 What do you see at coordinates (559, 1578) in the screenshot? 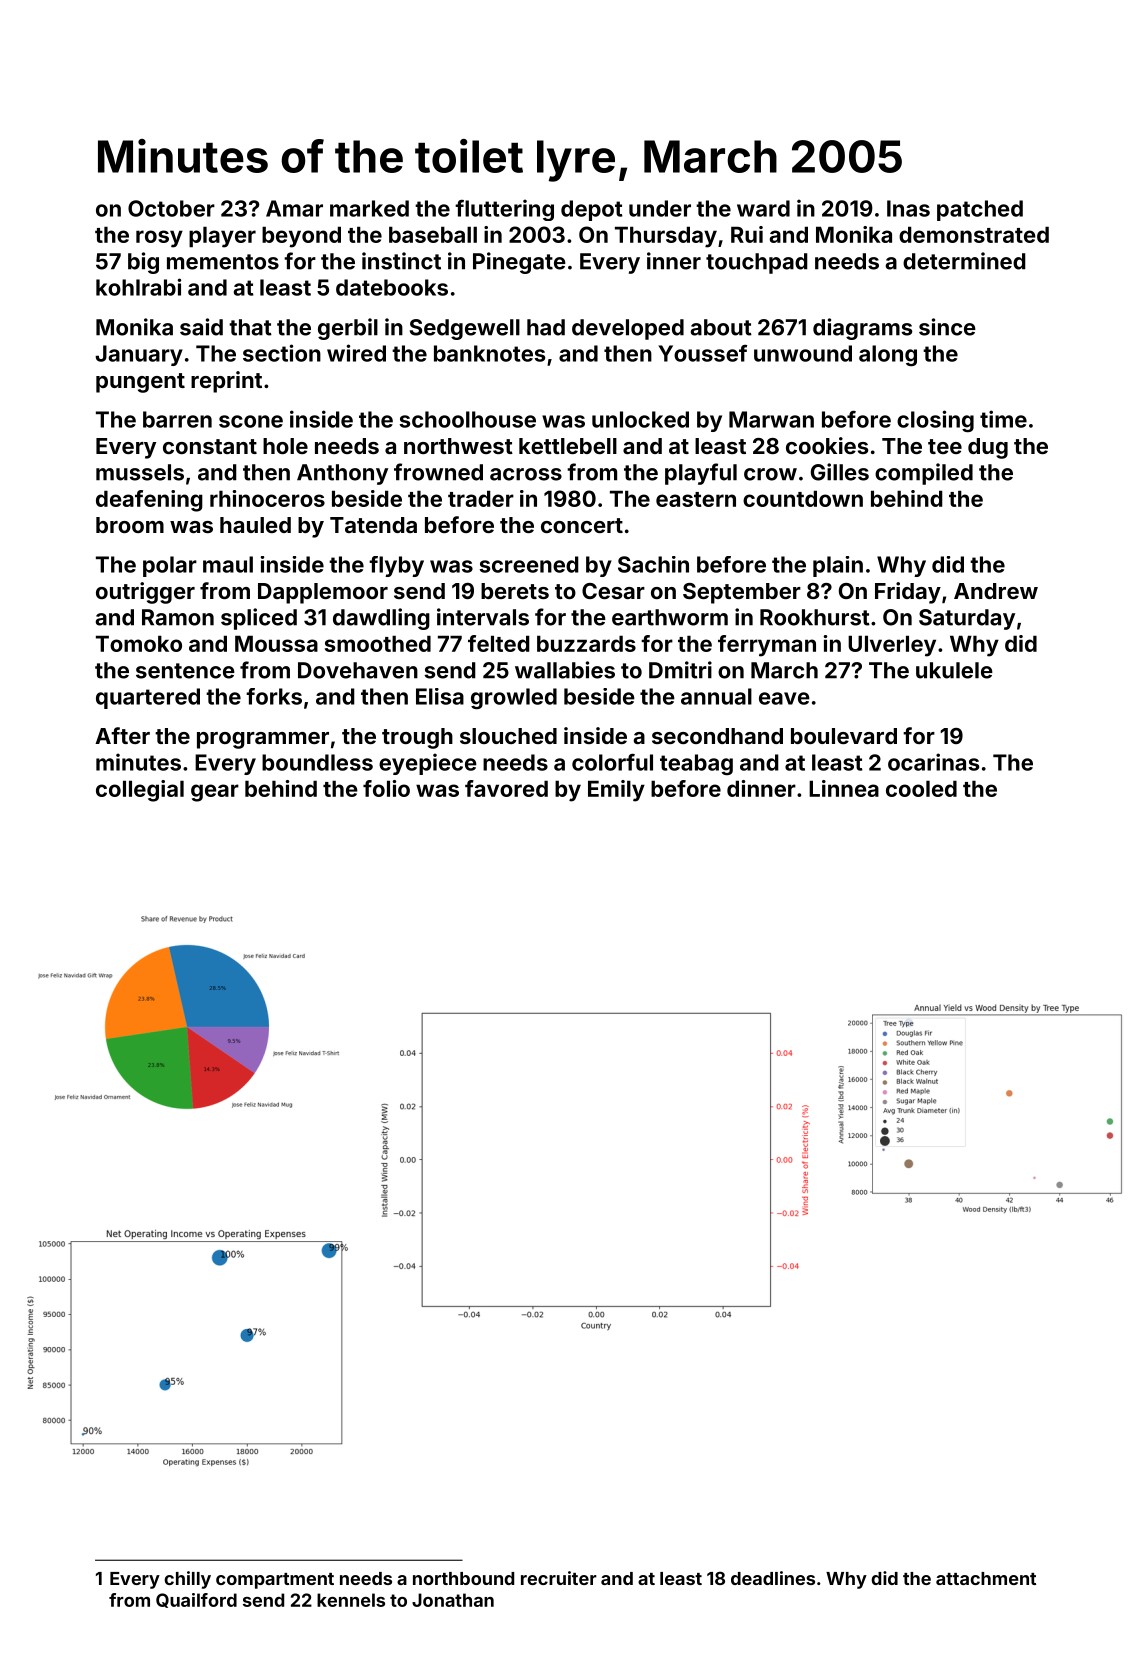
I see `recruiter` at bounding box center [559, 1578].
